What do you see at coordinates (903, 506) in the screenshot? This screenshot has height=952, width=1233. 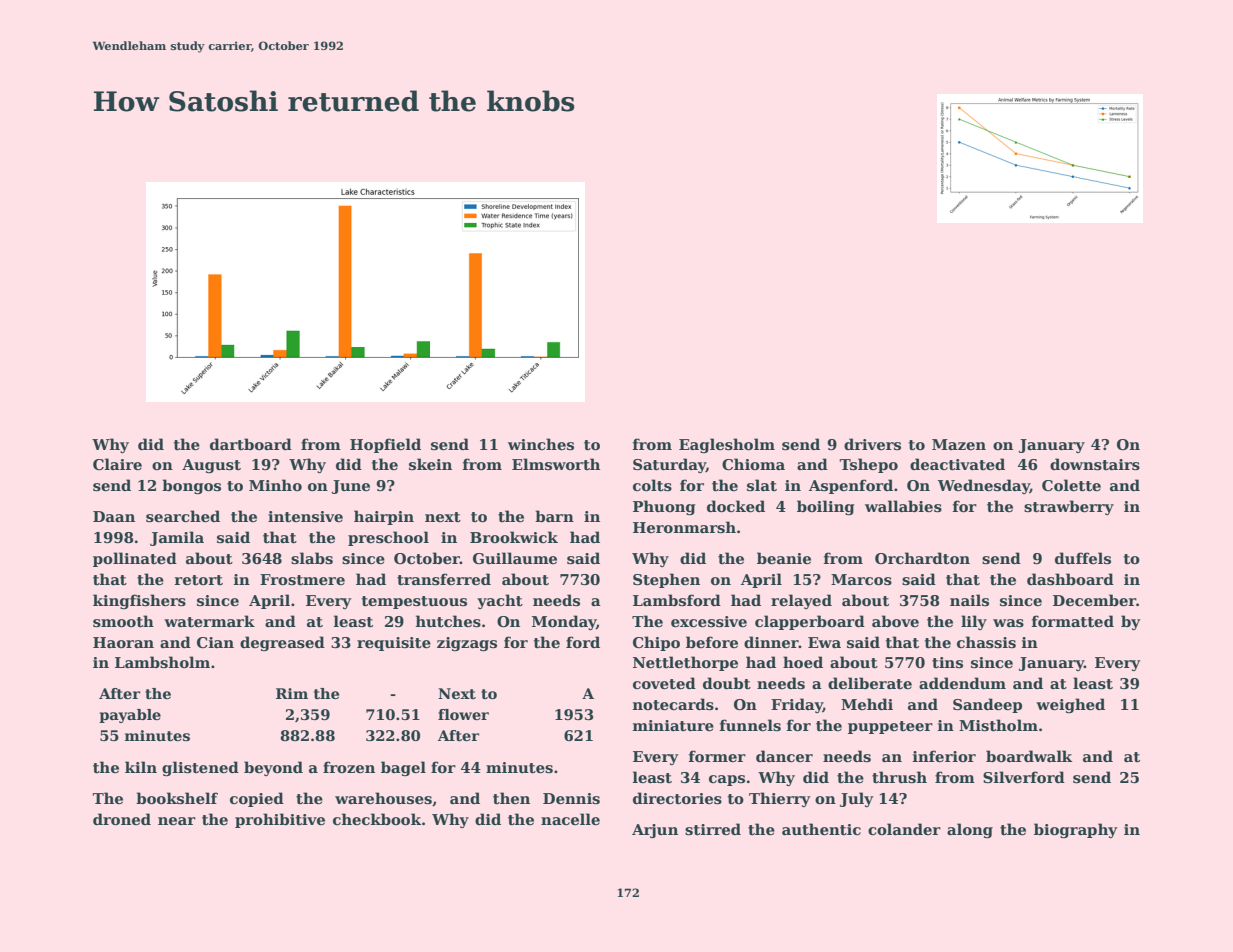 I see `wallabies` at bounding box center [903, 506].
